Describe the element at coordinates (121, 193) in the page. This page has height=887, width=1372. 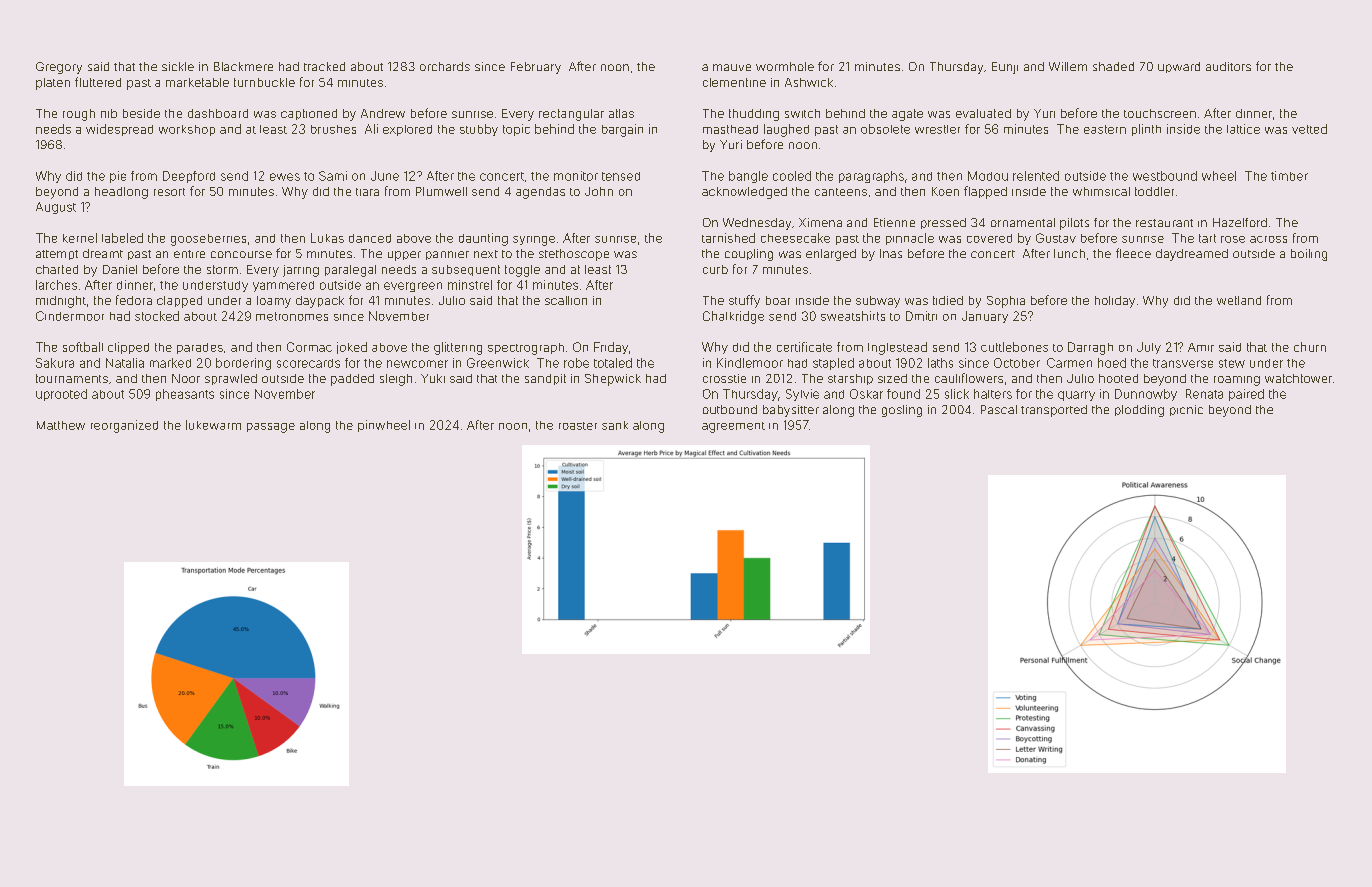
I see `headlong` at that location.
